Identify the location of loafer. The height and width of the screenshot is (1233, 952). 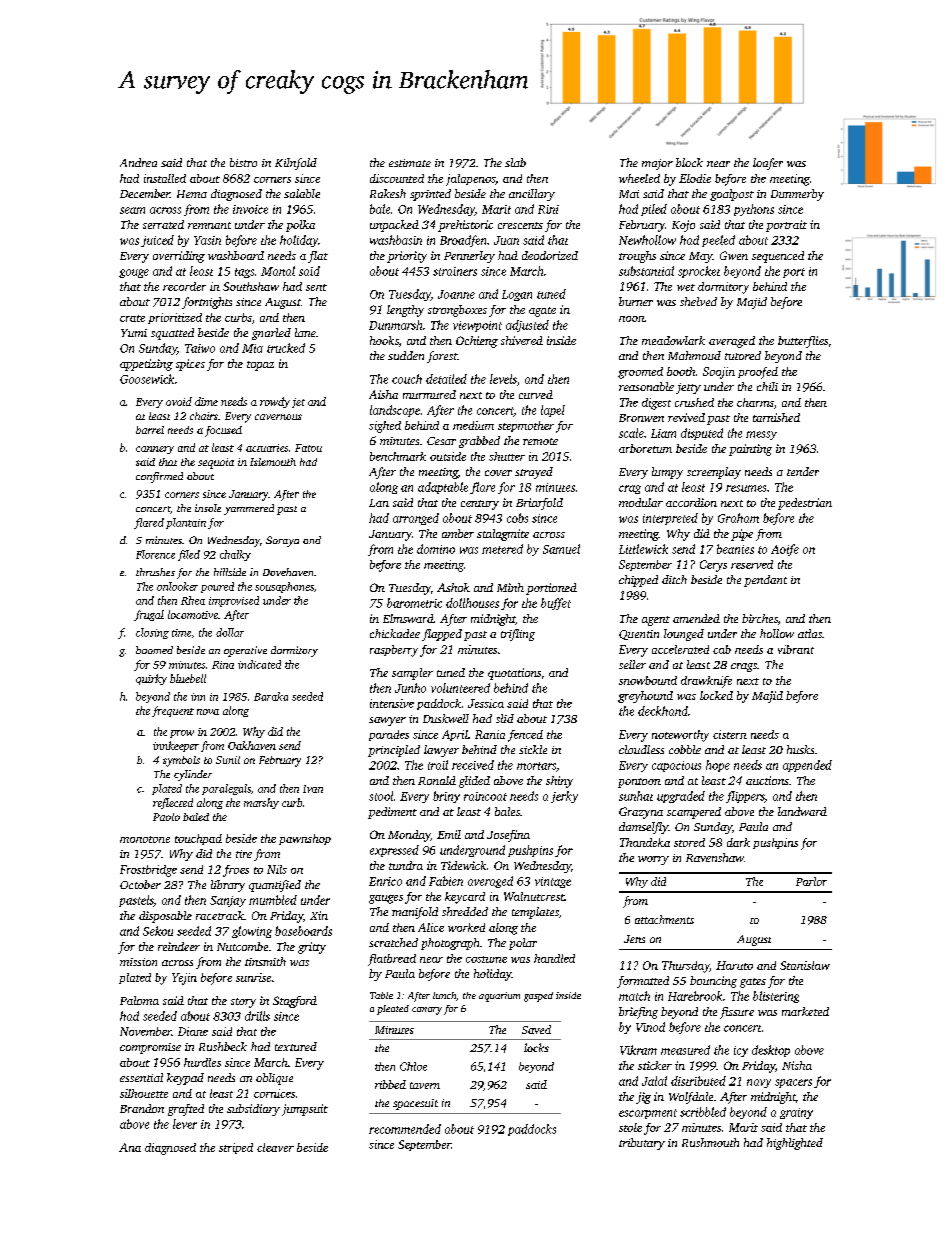
(768, 164).
